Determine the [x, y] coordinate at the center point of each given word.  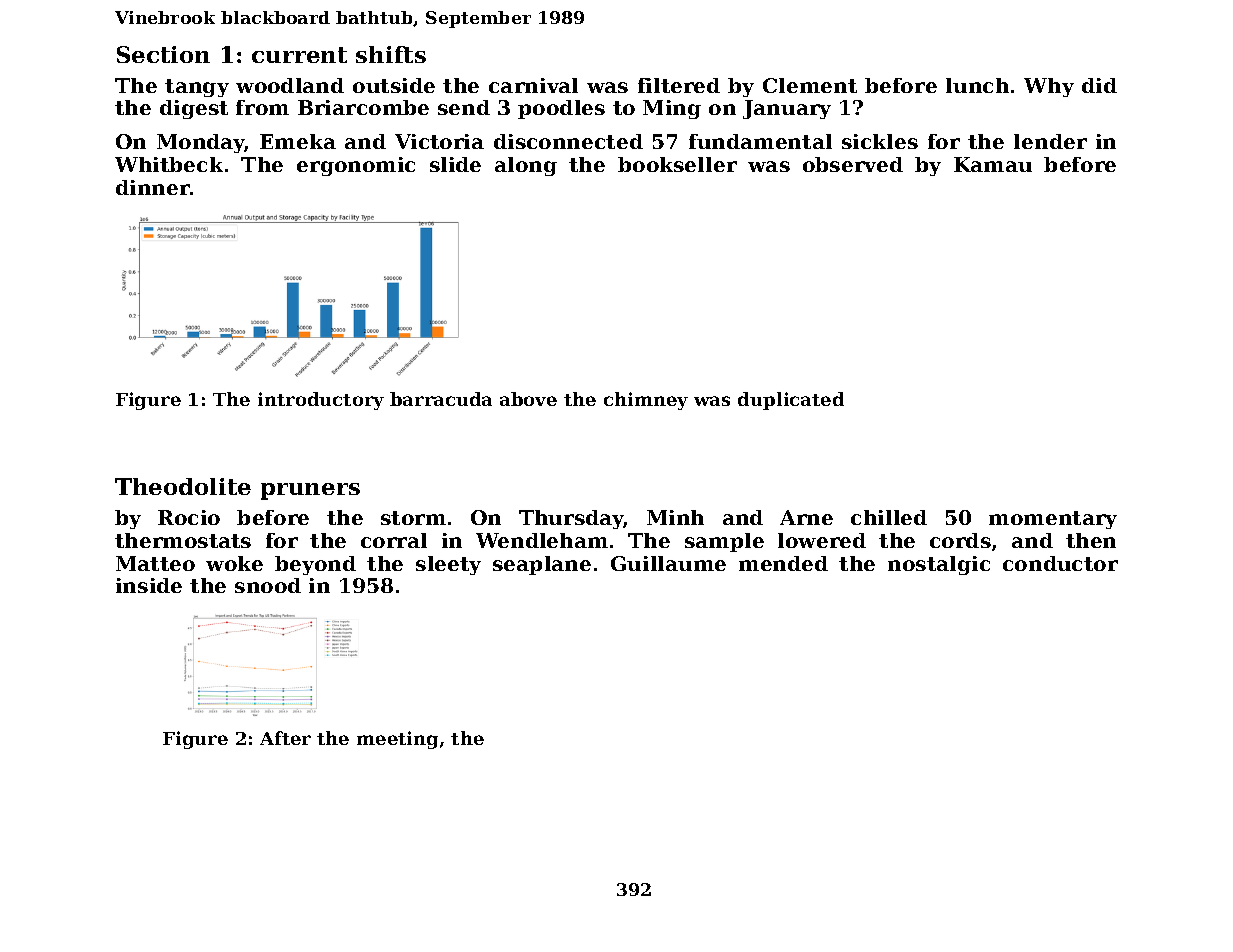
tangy [197, 88]
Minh [675, 517]
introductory [321, 401]
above [528, 399]
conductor [1060, 563]
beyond [315, 565]
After [285, 738]
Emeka [298, 141]
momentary [1053, 520]
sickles [880, 141]
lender [1050, 141]
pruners [310, 491]
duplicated [791, 401]
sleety [448, 565]
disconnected [568, 141]
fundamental [760, 141]
